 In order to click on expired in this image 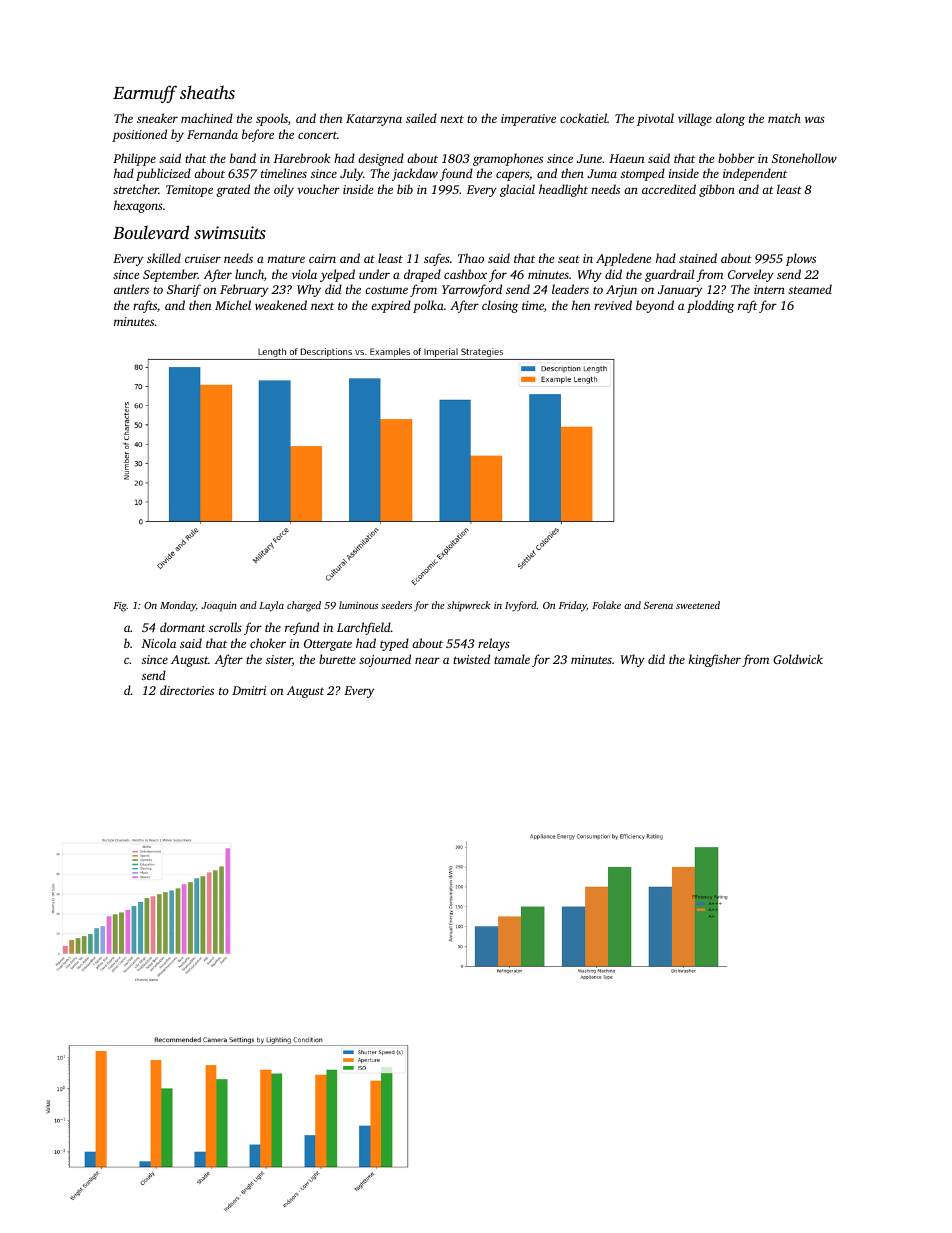, I will do `click(391, 306)`.
